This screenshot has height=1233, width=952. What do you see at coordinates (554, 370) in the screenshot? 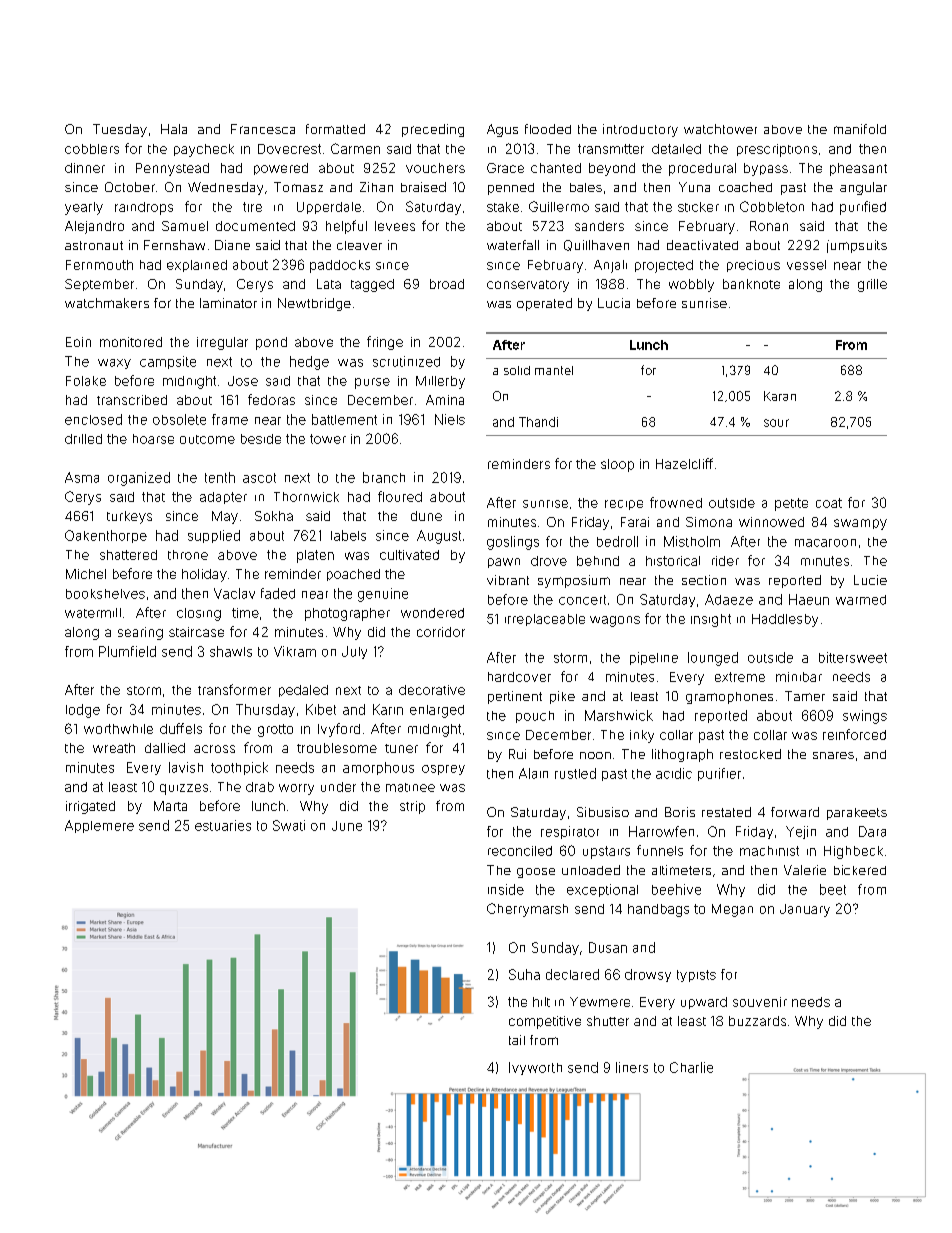
I see `mantel` at bounding box center [554, 370].
